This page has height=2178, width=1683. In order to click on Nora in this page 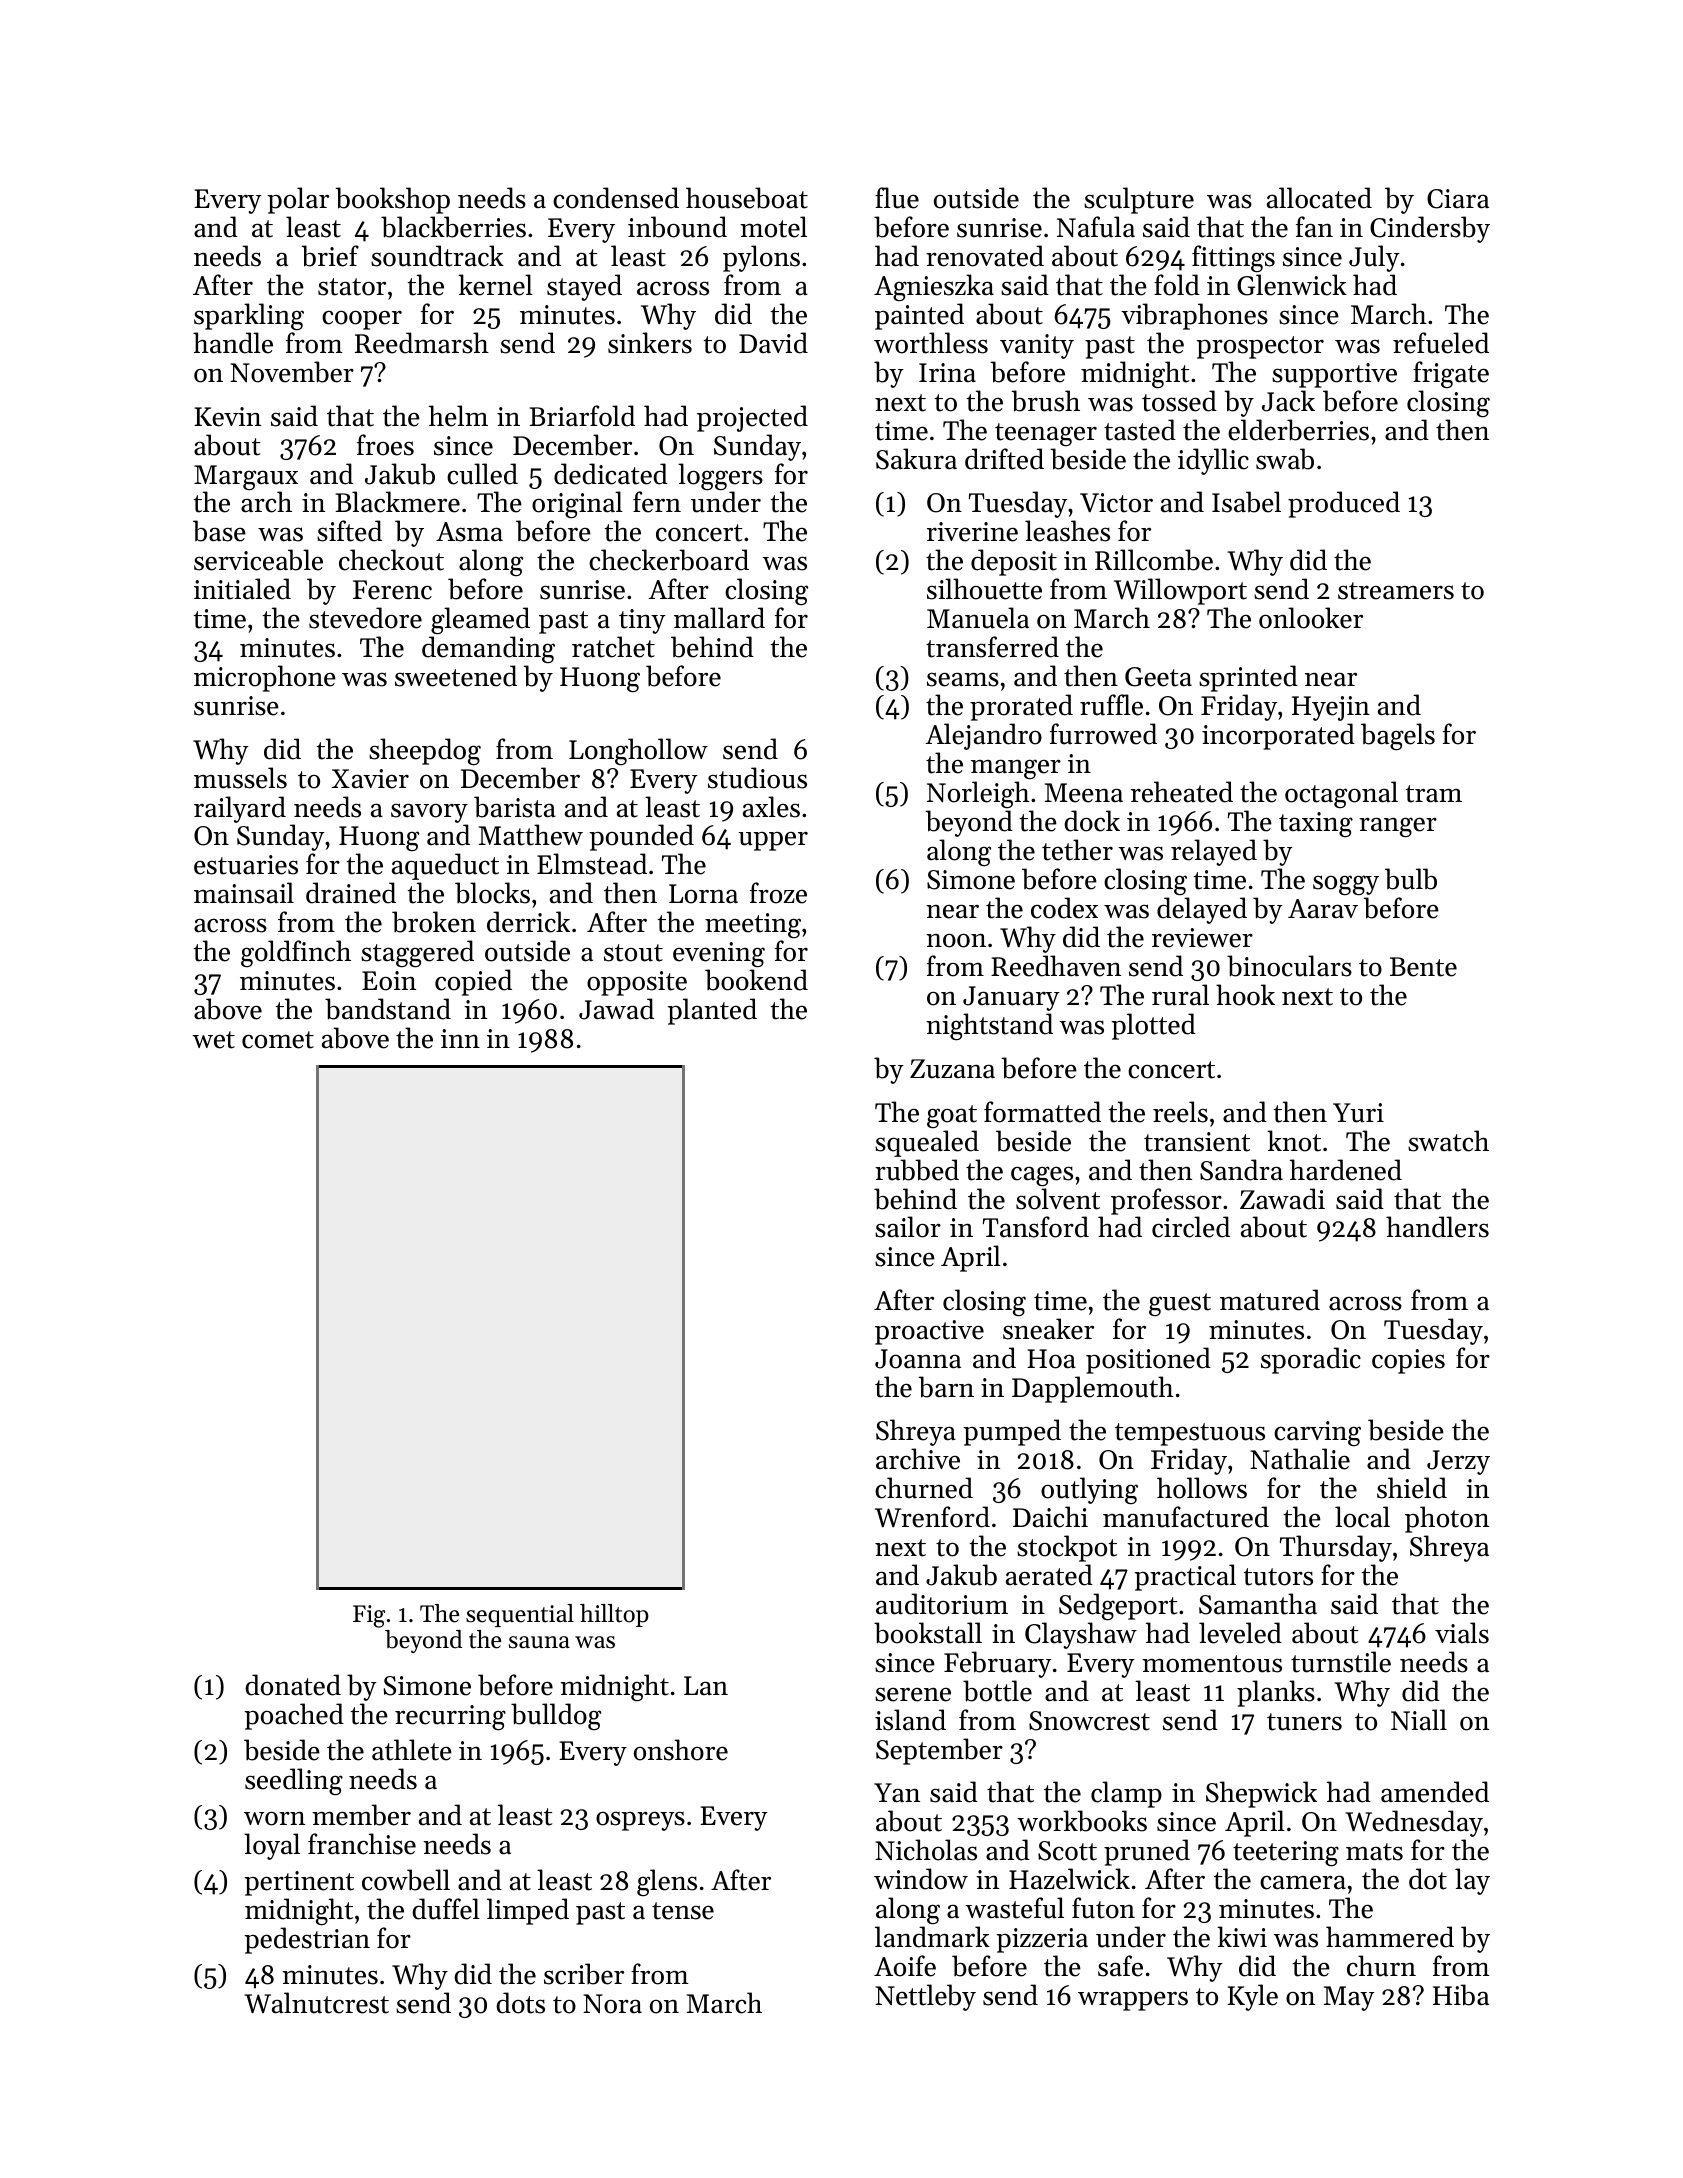, I will do `click(612, 2004)`.
